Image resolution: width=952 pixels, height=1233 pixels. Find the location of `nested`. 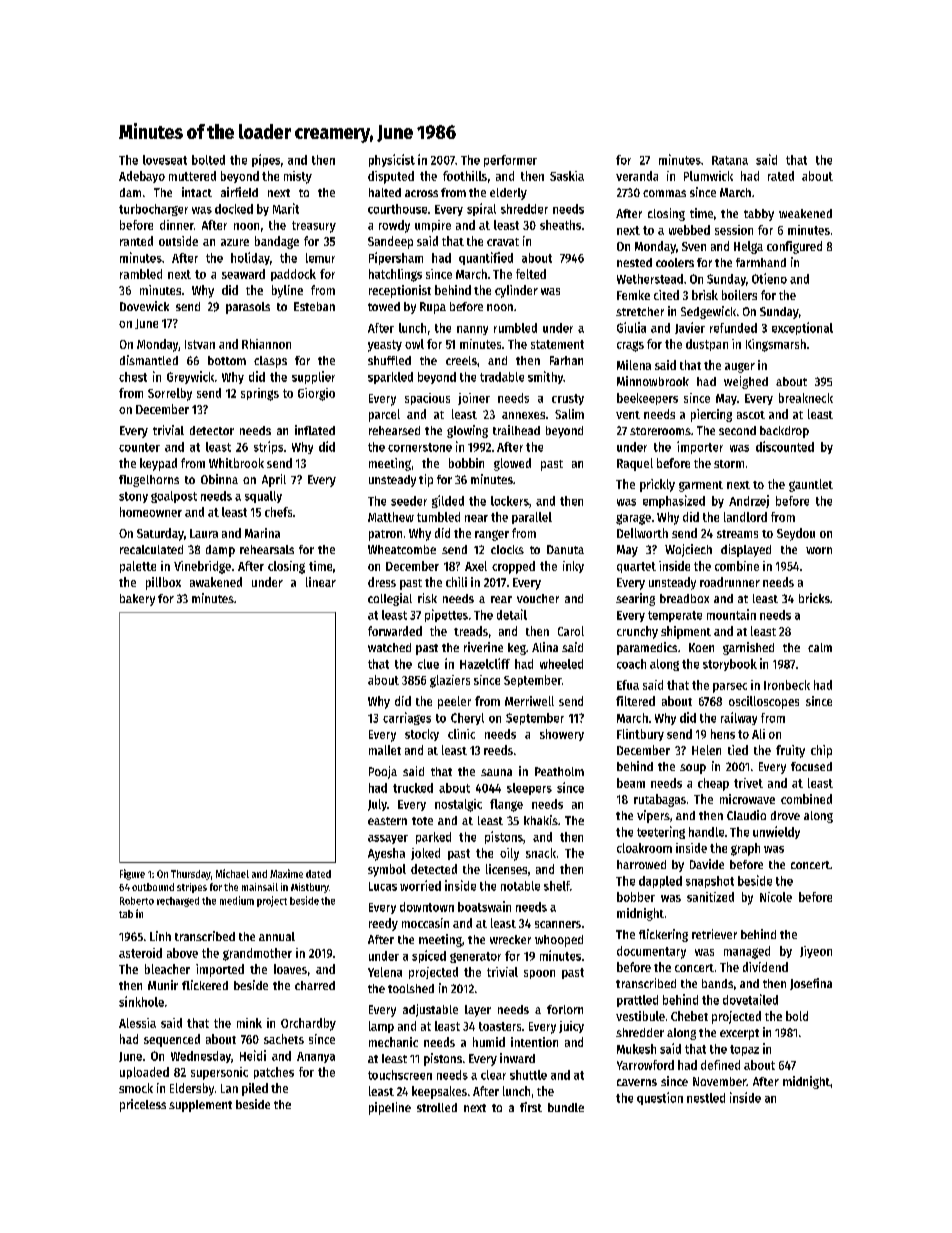

nested is located at coordinates (634, 262).
